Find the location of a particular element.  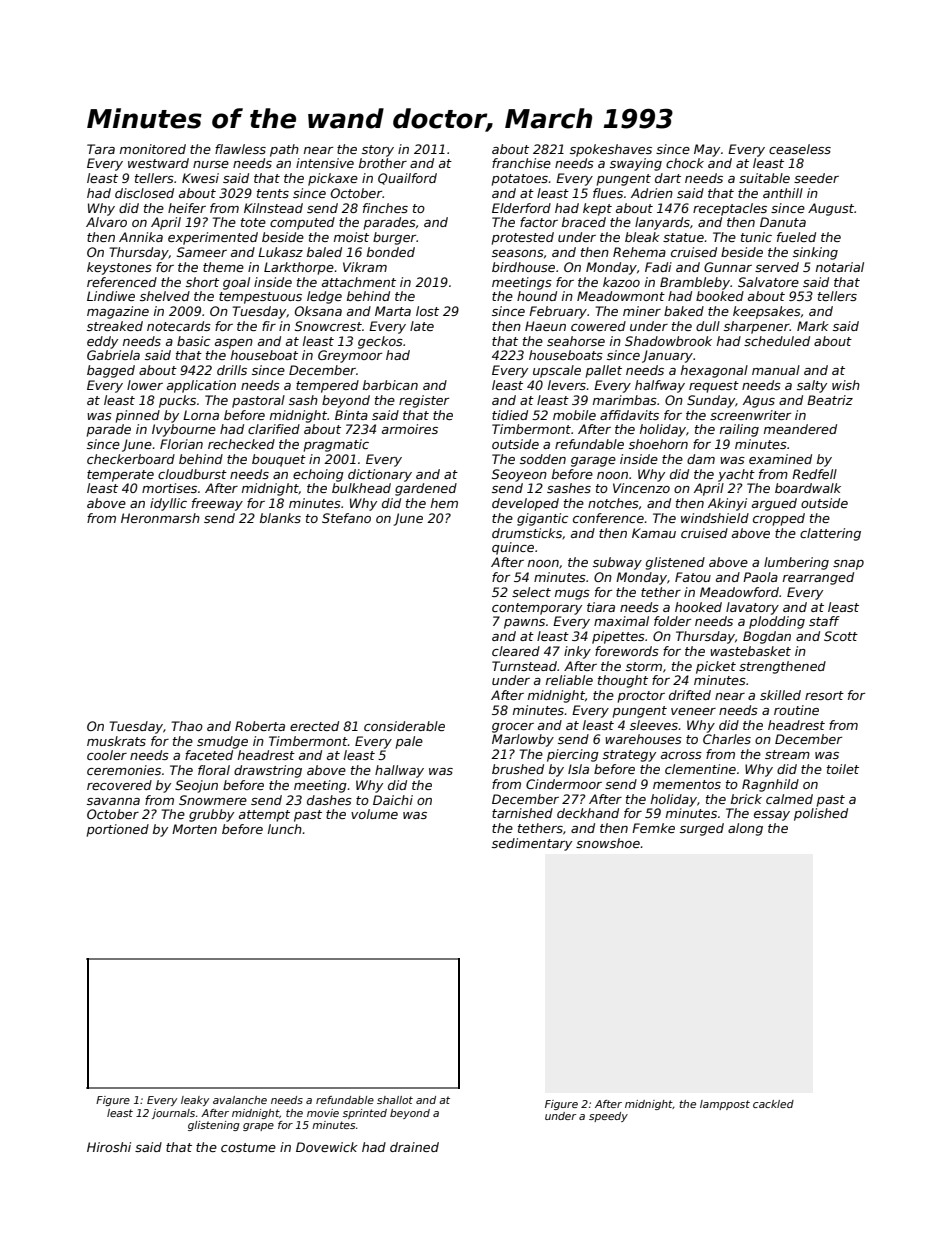

ceaseless is located at coordinates (800, 149).
